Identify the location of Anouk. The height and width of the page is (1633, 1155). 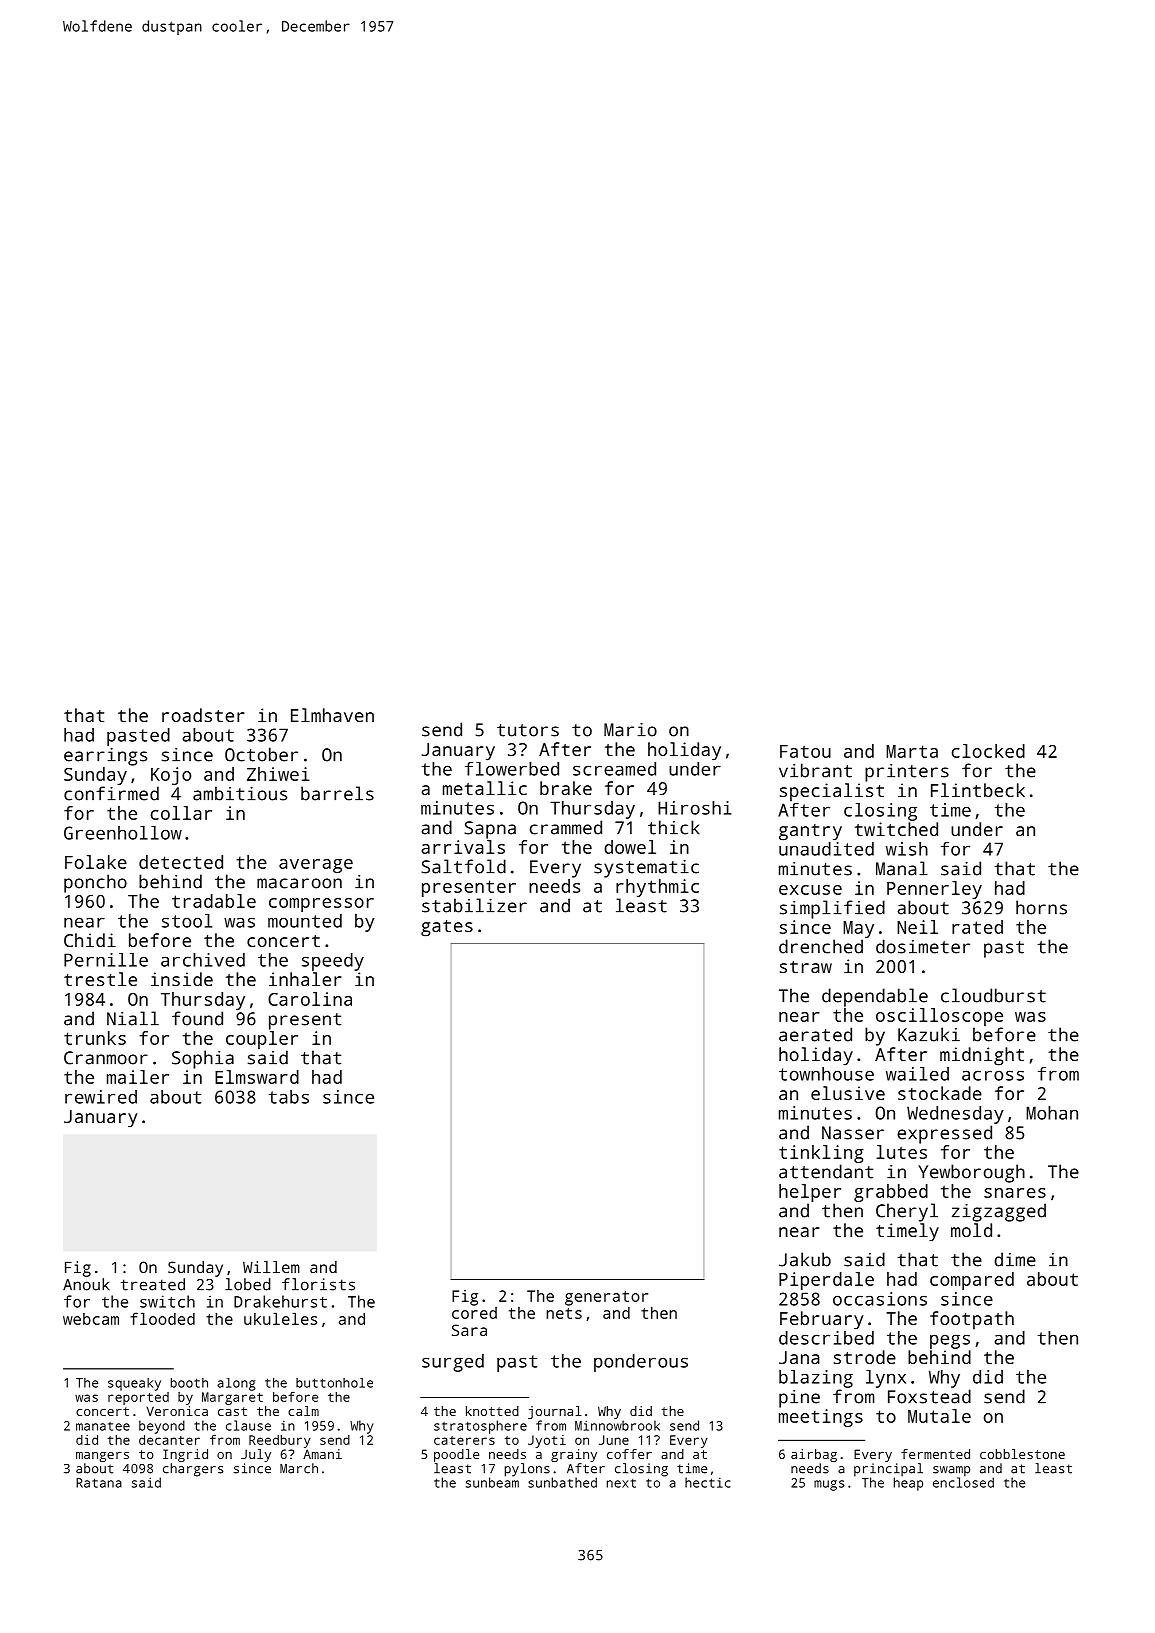
(86, 1284).
